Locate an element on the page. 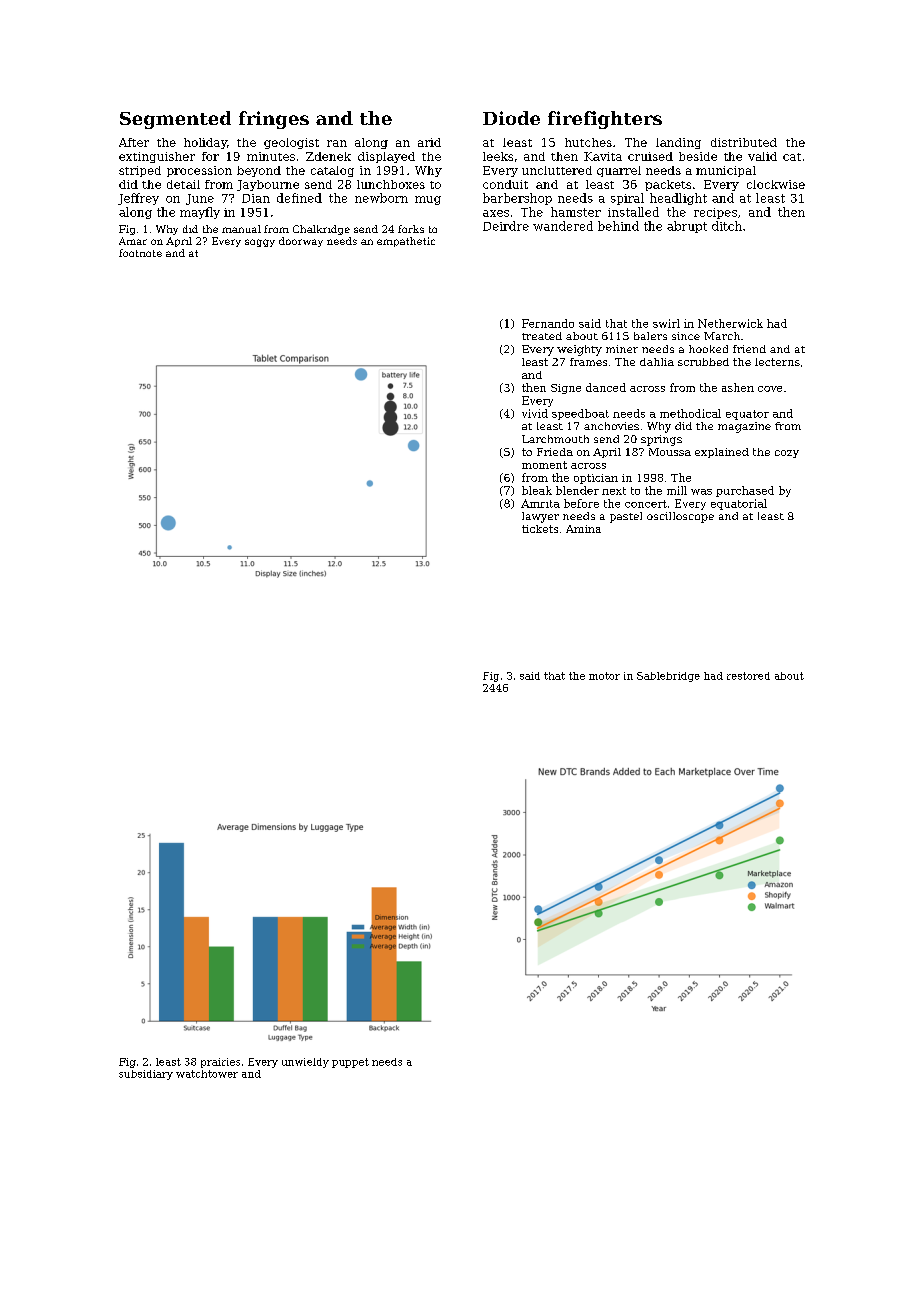 Image resolution: width=924 pixels, height=1308 pixels. Fernando is located at coordinates (548, 323).
